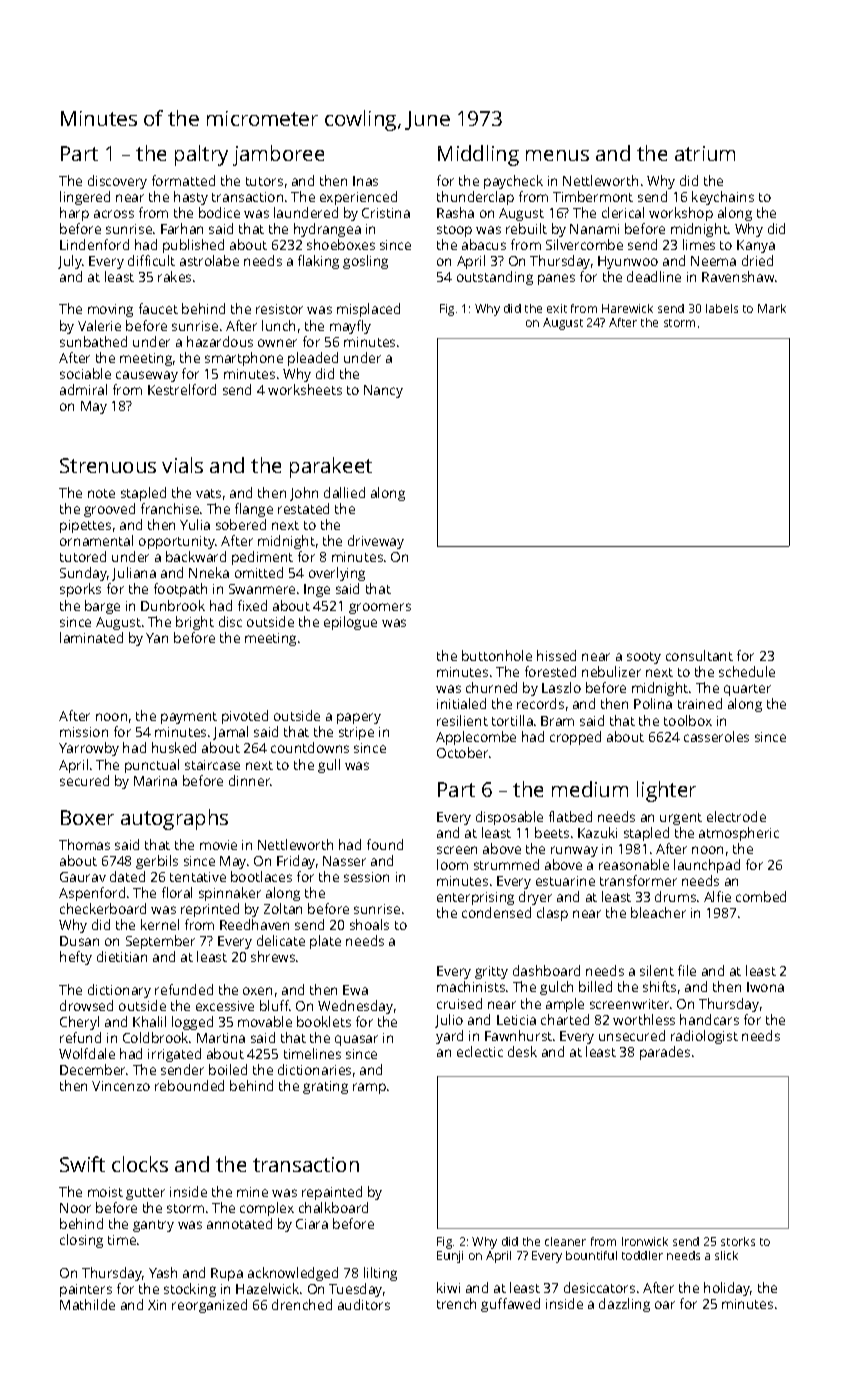 This page has height=1400, width=849. I want to click on buttonhole, so click(497, 655).
